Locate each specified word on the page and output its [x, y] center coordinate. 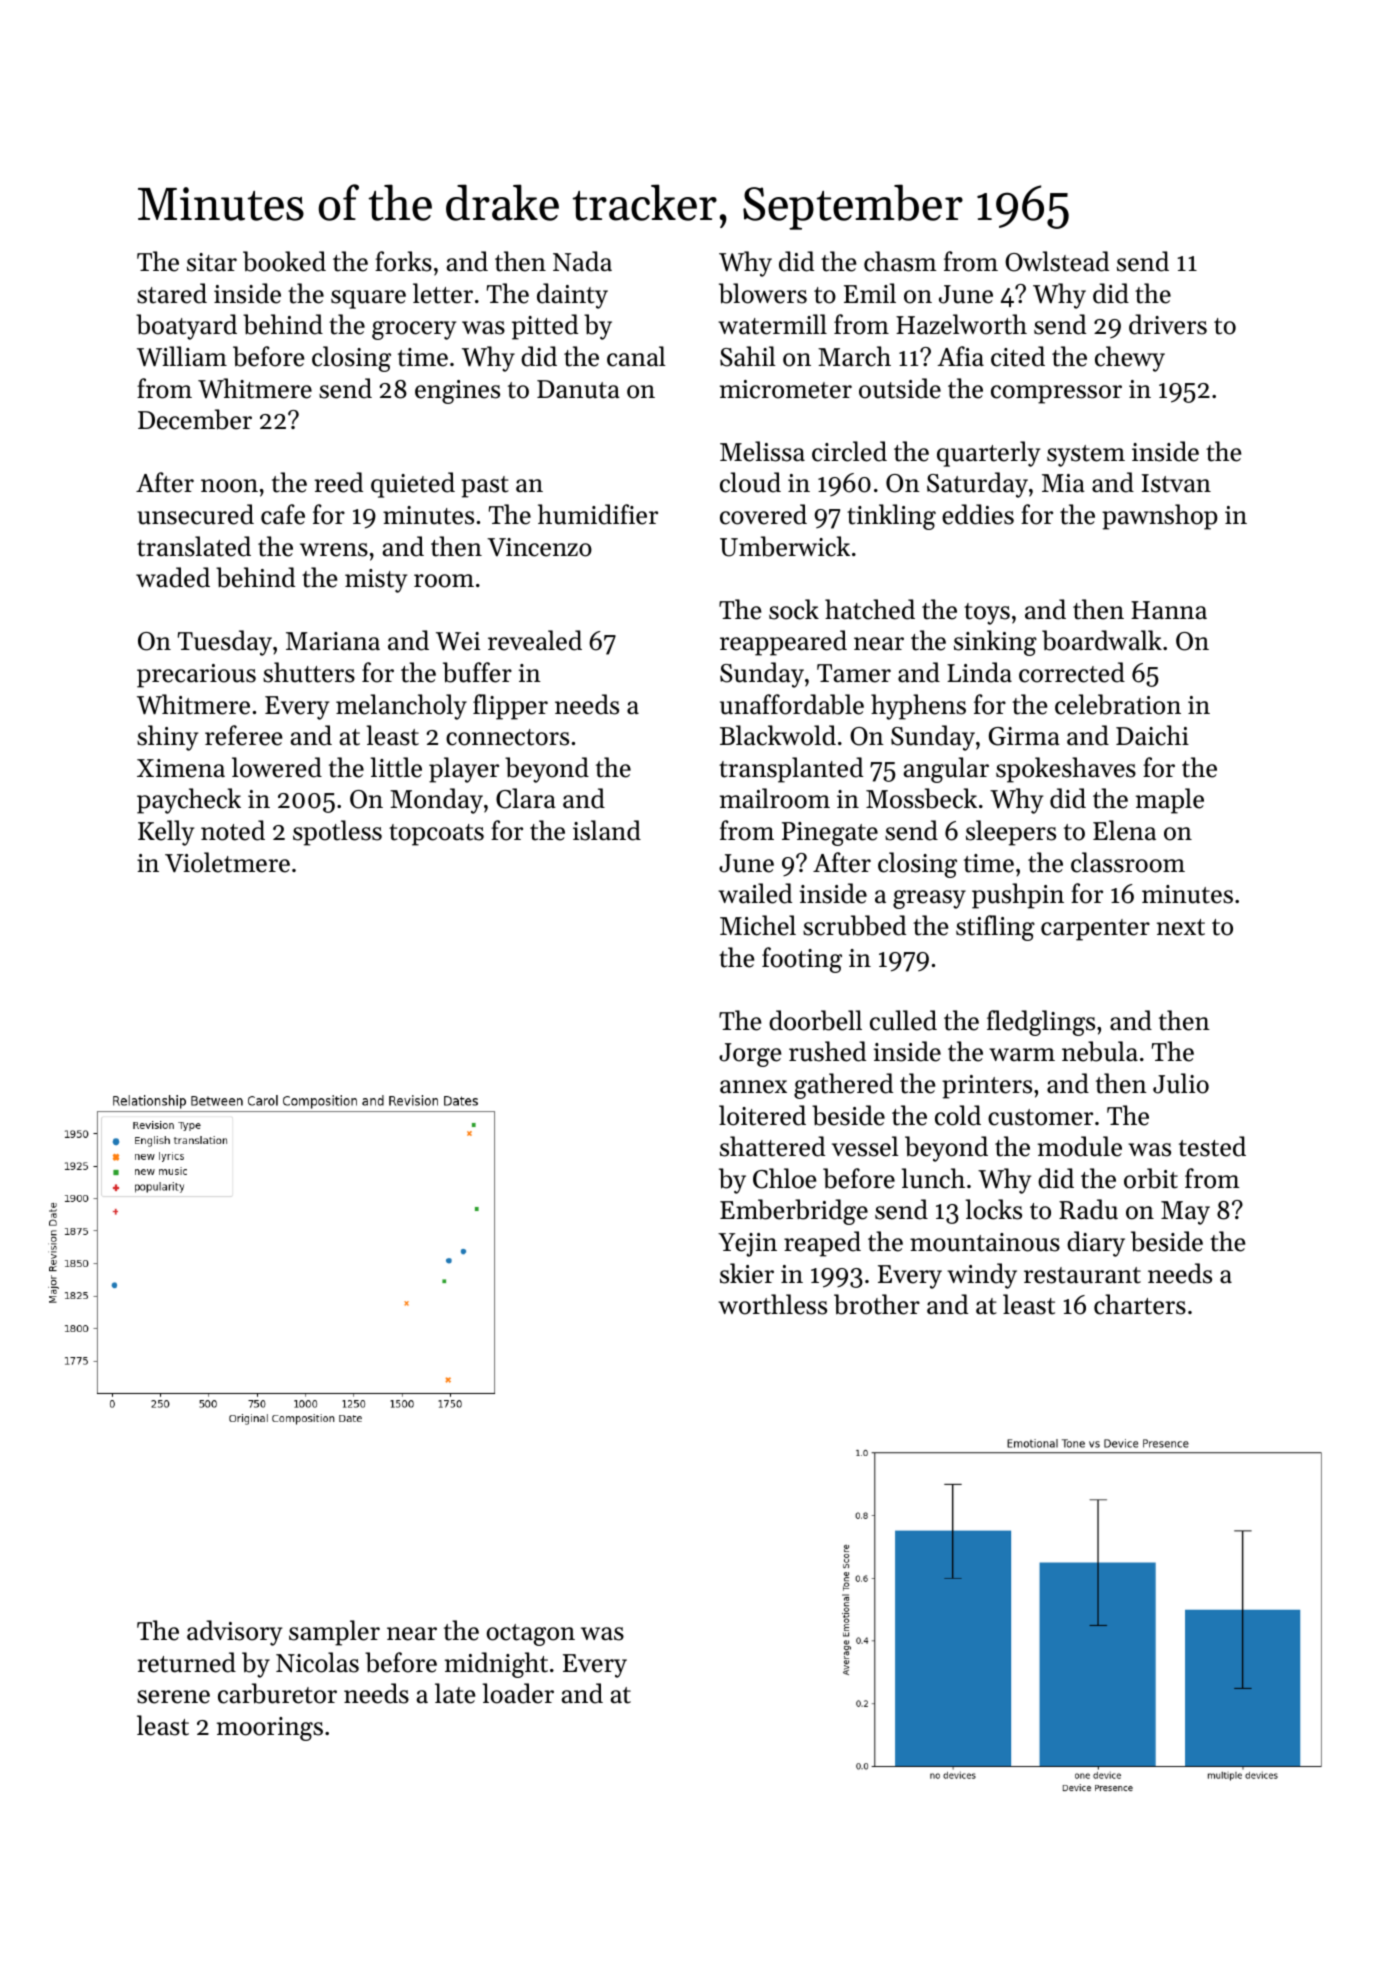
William [182, 356]
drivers [1168, 324]
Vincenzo [539, 547]
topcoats [436, 835]
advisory [234, 1633]
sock [794, 609]
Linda [979, 672]
